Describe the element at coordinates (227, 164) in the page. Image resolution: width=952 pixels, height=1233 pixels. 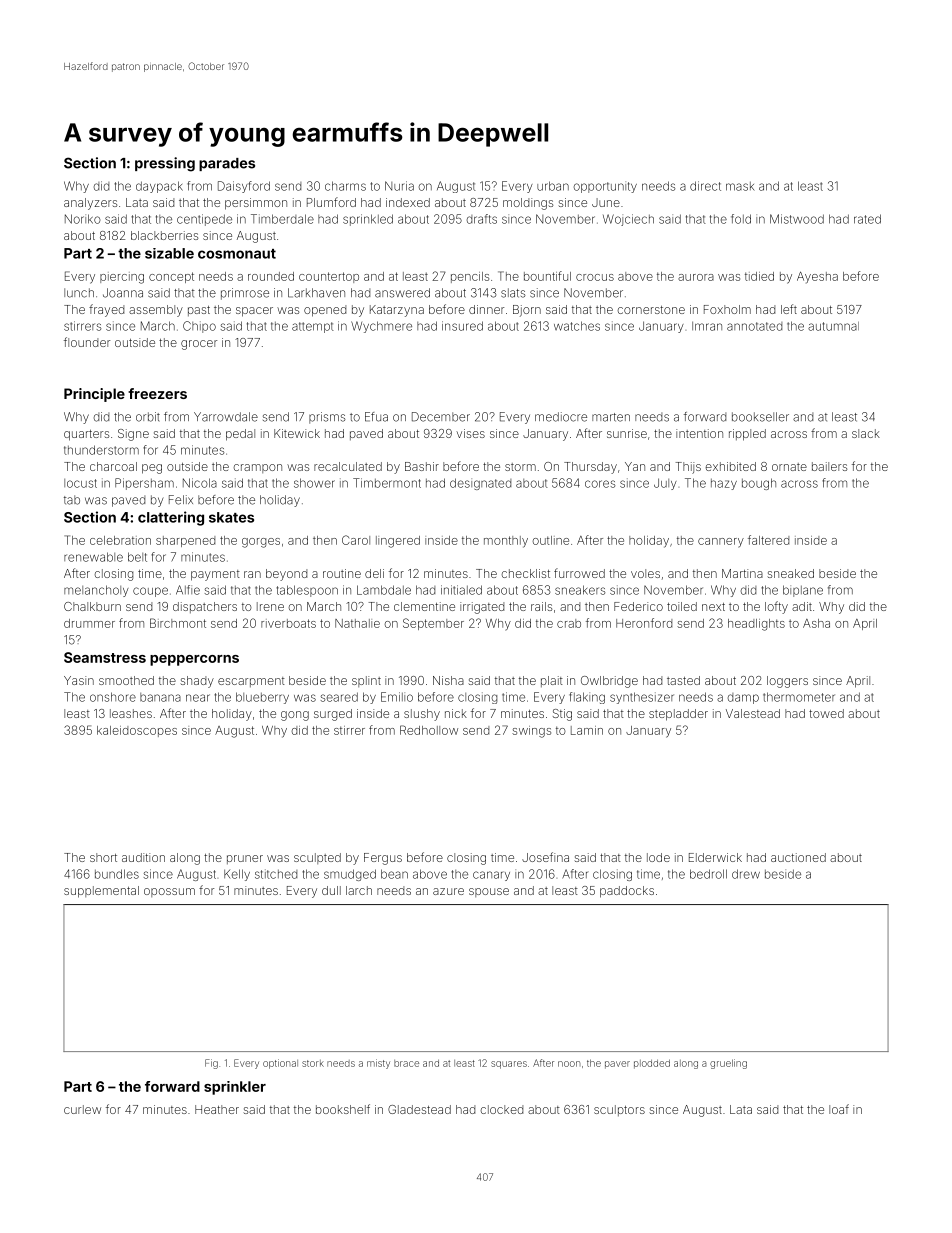
I see `parades` at that location.
